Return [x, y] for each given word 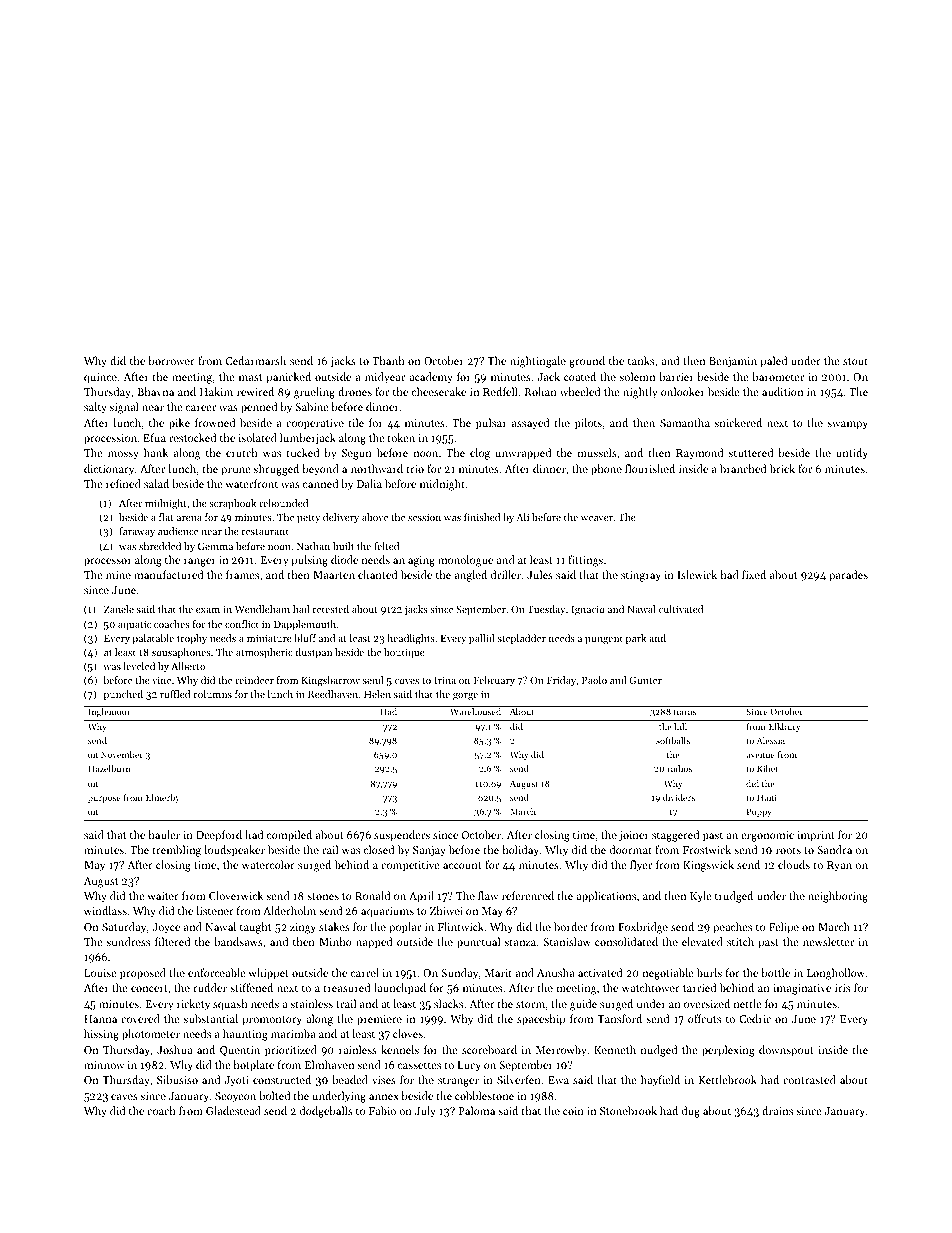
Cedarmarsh [256, 360]
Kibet [767, 768]
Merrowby [561, 1051]
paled [773, 362]
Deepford [219, 836]
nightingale [538, 362]
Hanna [100, 1019]
